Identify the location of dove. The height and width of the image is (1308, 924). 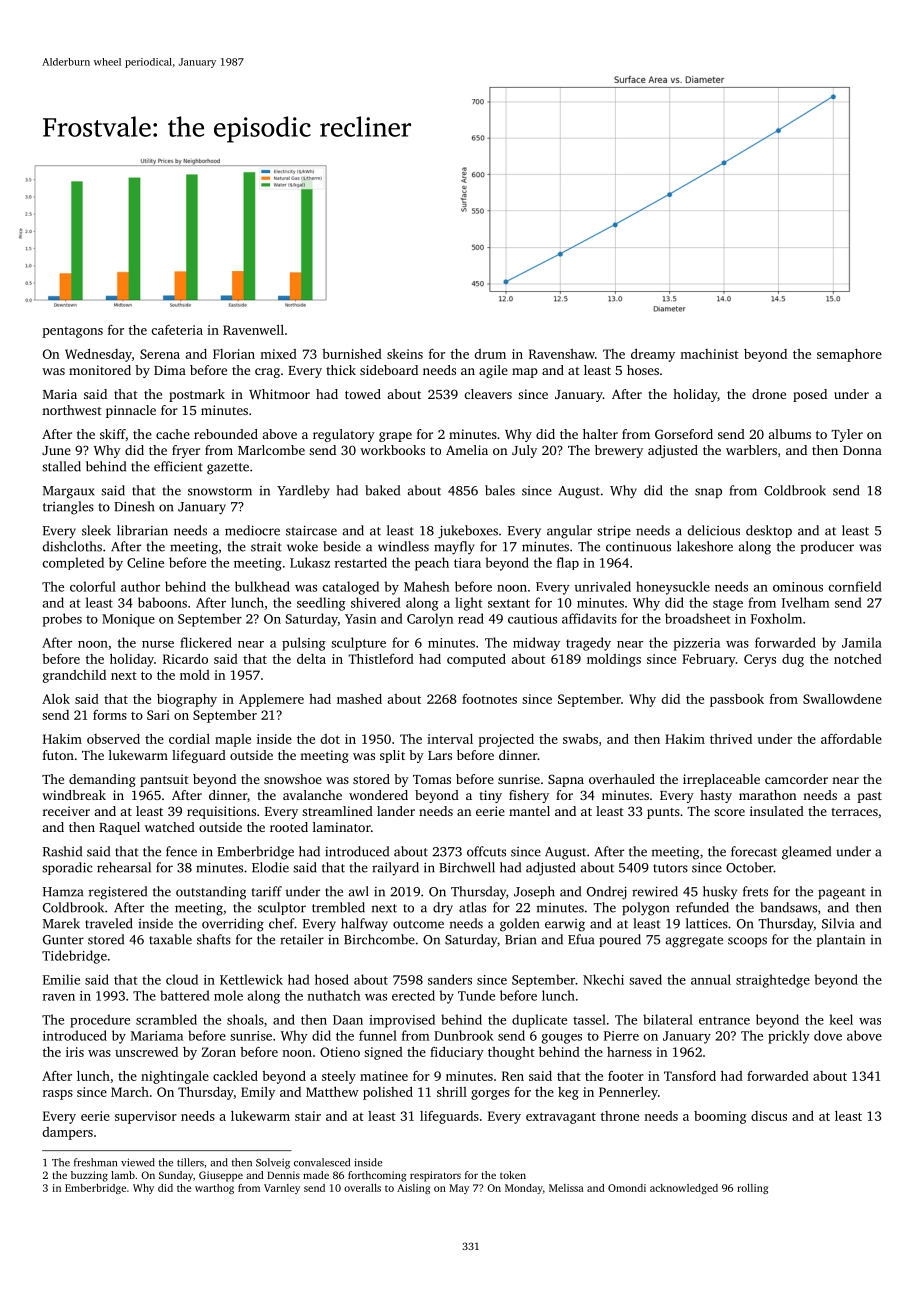
(828, 1035).
